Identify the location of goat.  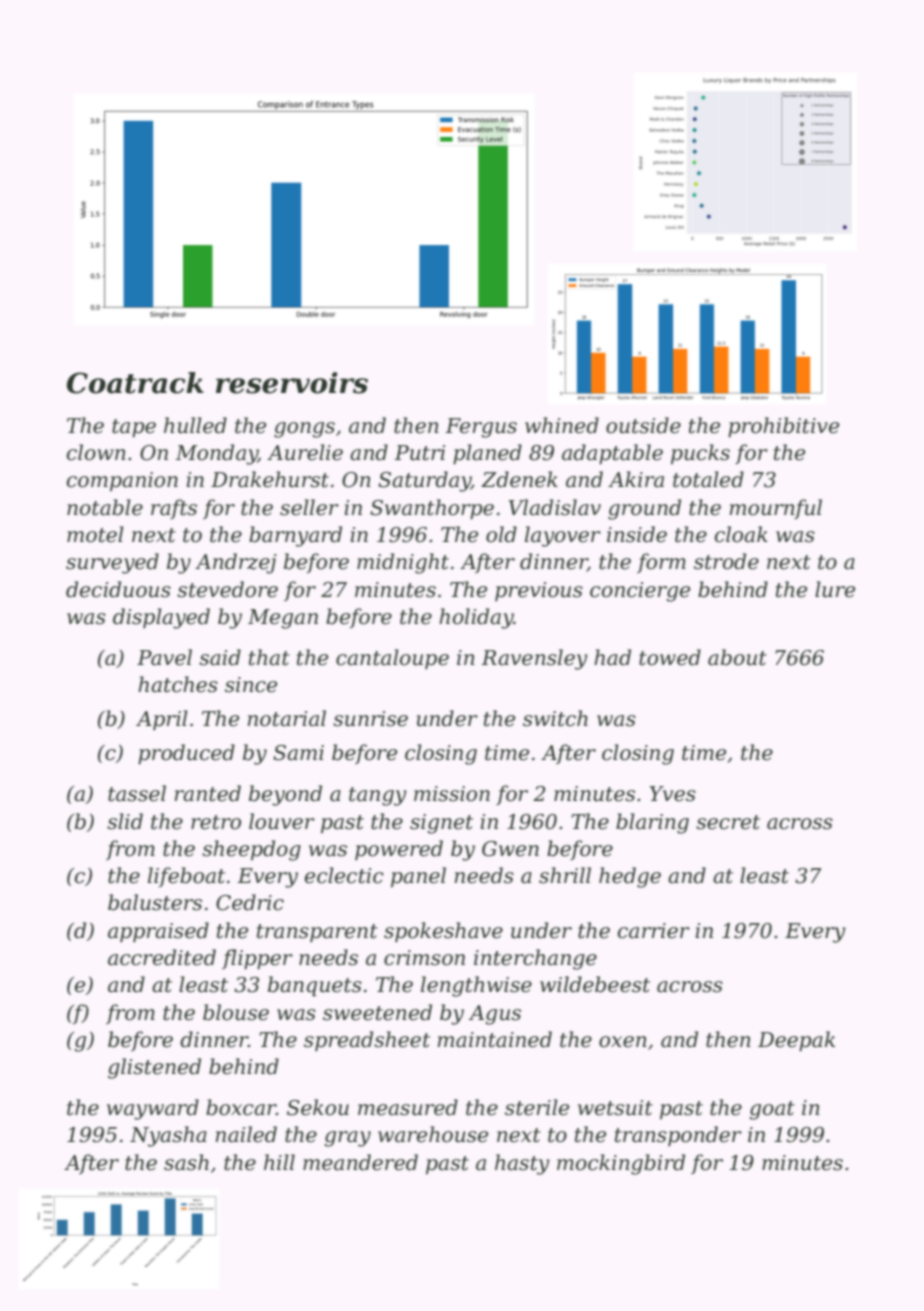
(772, 1110).
